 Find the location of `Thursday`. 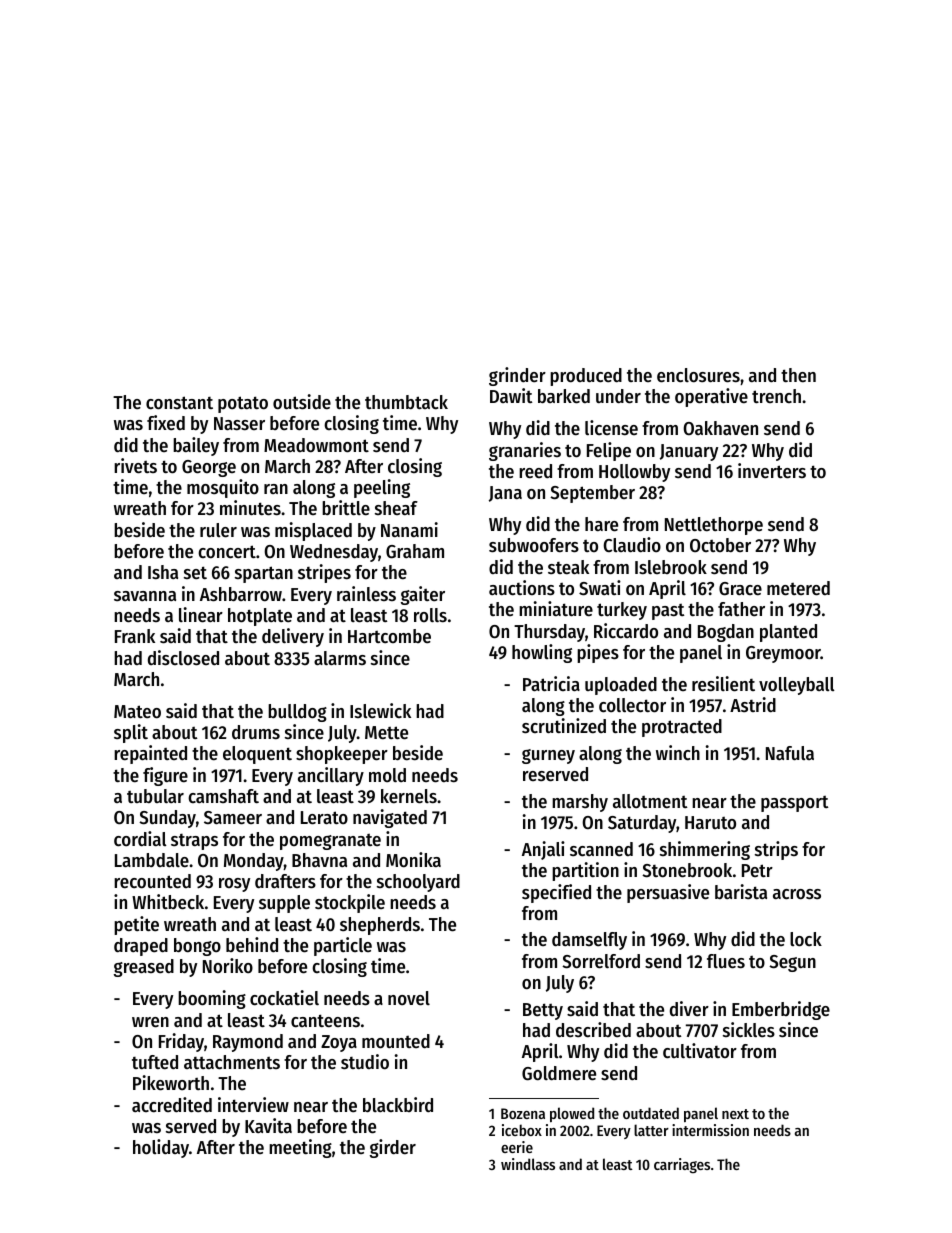

Thursday is located at coordinates (549, 633).
